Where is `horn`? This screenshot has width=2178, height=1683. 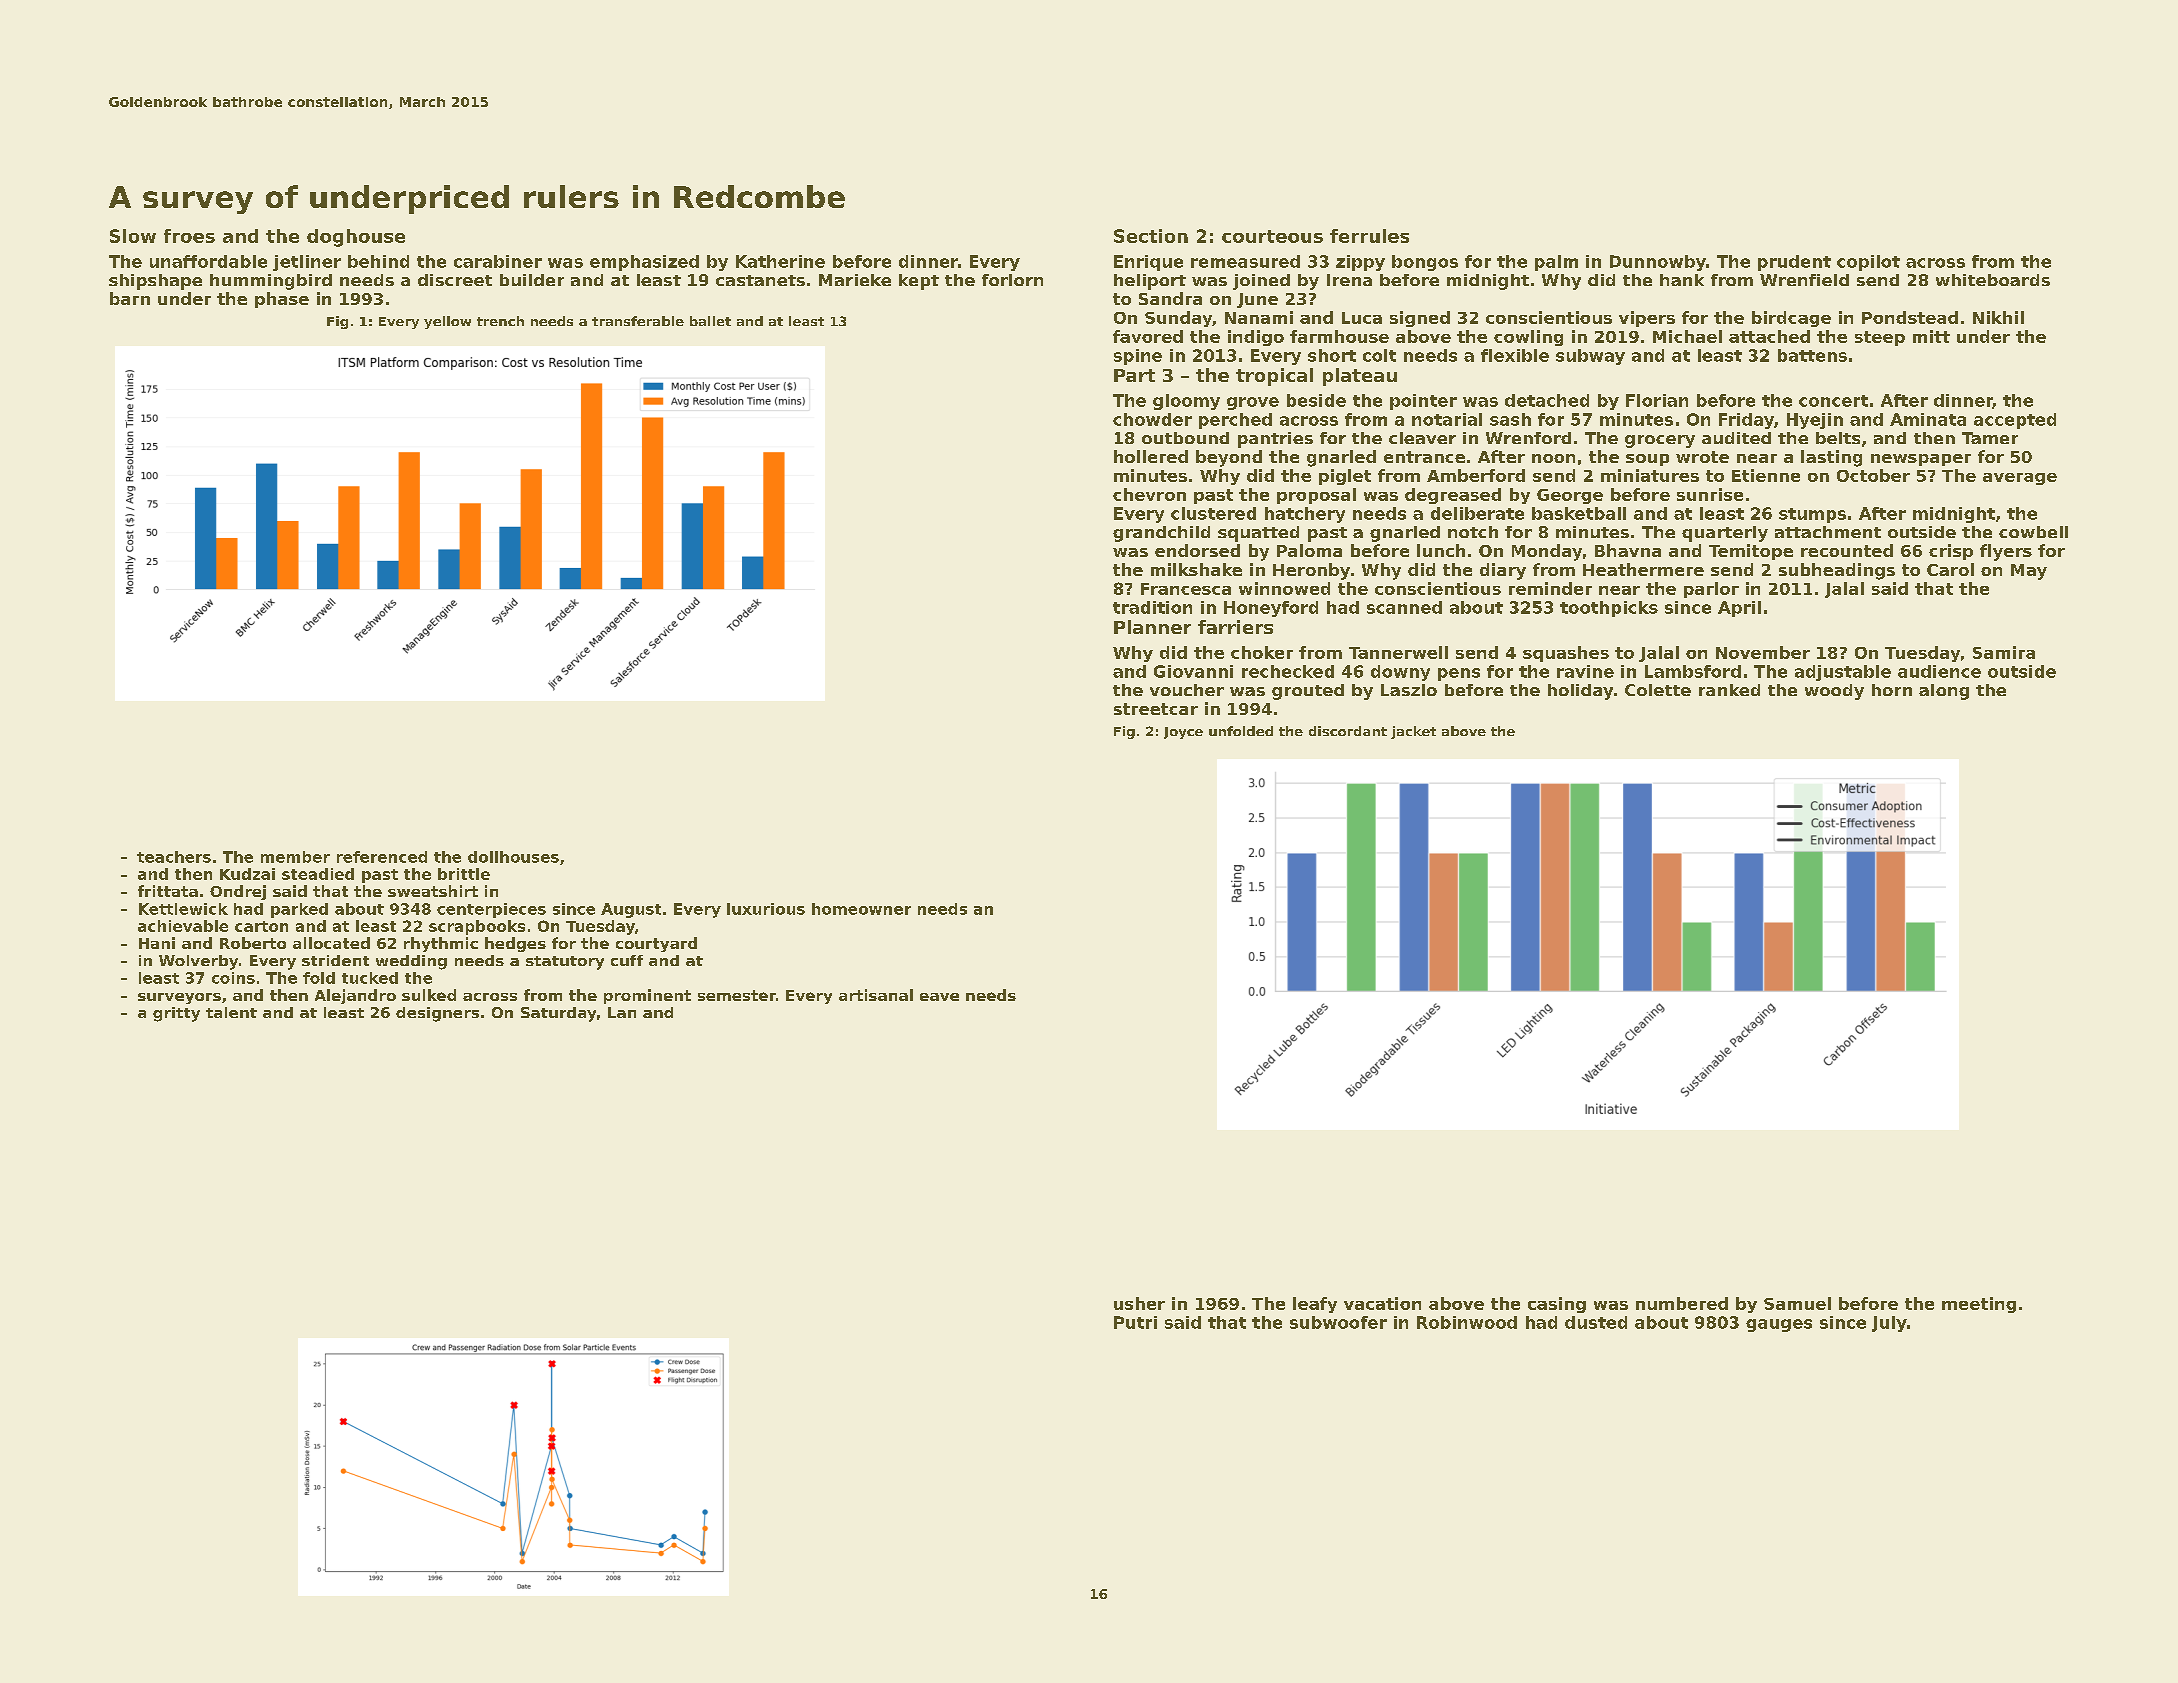 horn is located at coordinates (1892, 690).
